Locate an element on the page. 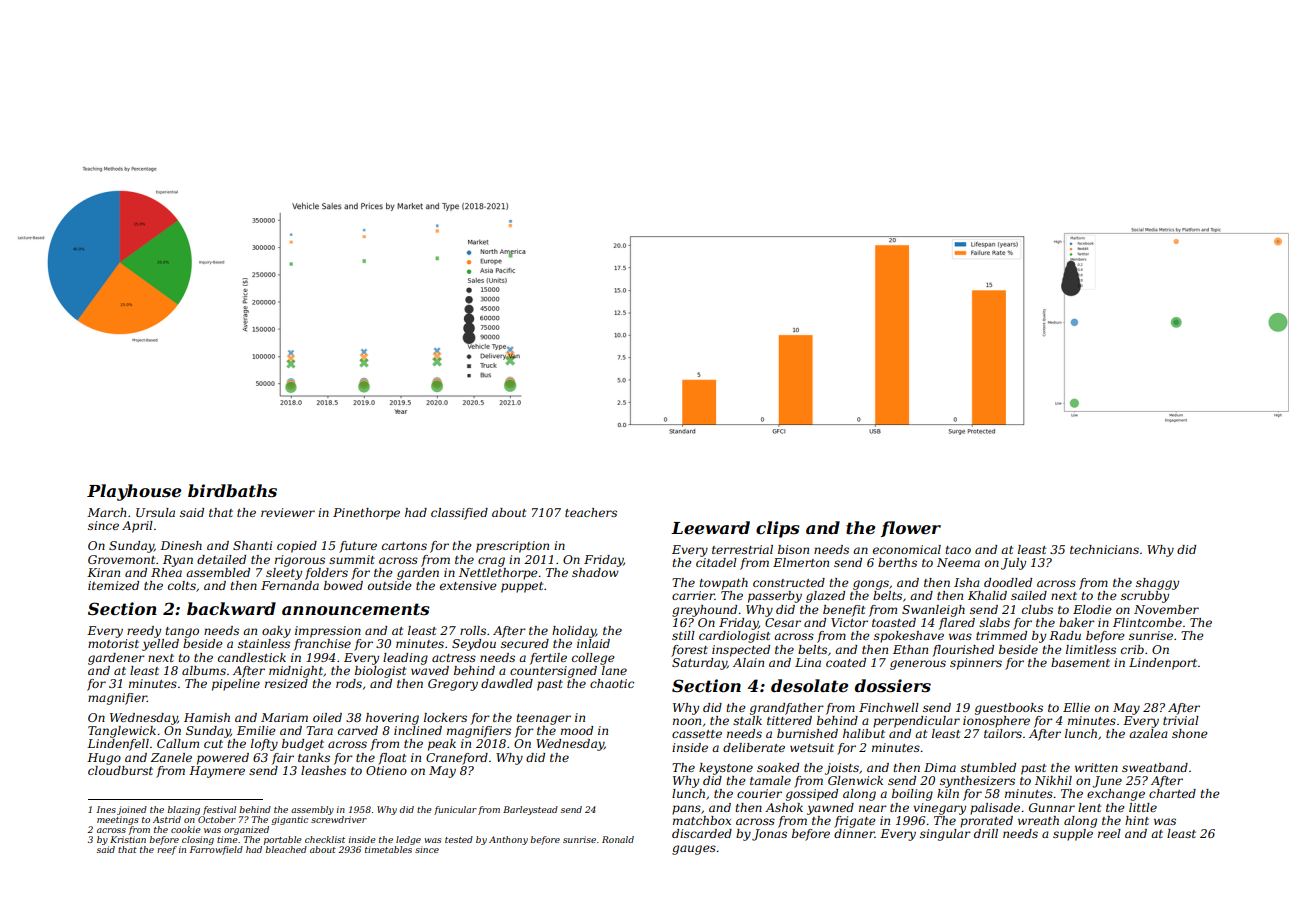 Image resolution: width=1308 pixels, height=924 pixels. screwdriver is located at coordinates (339, 819).
